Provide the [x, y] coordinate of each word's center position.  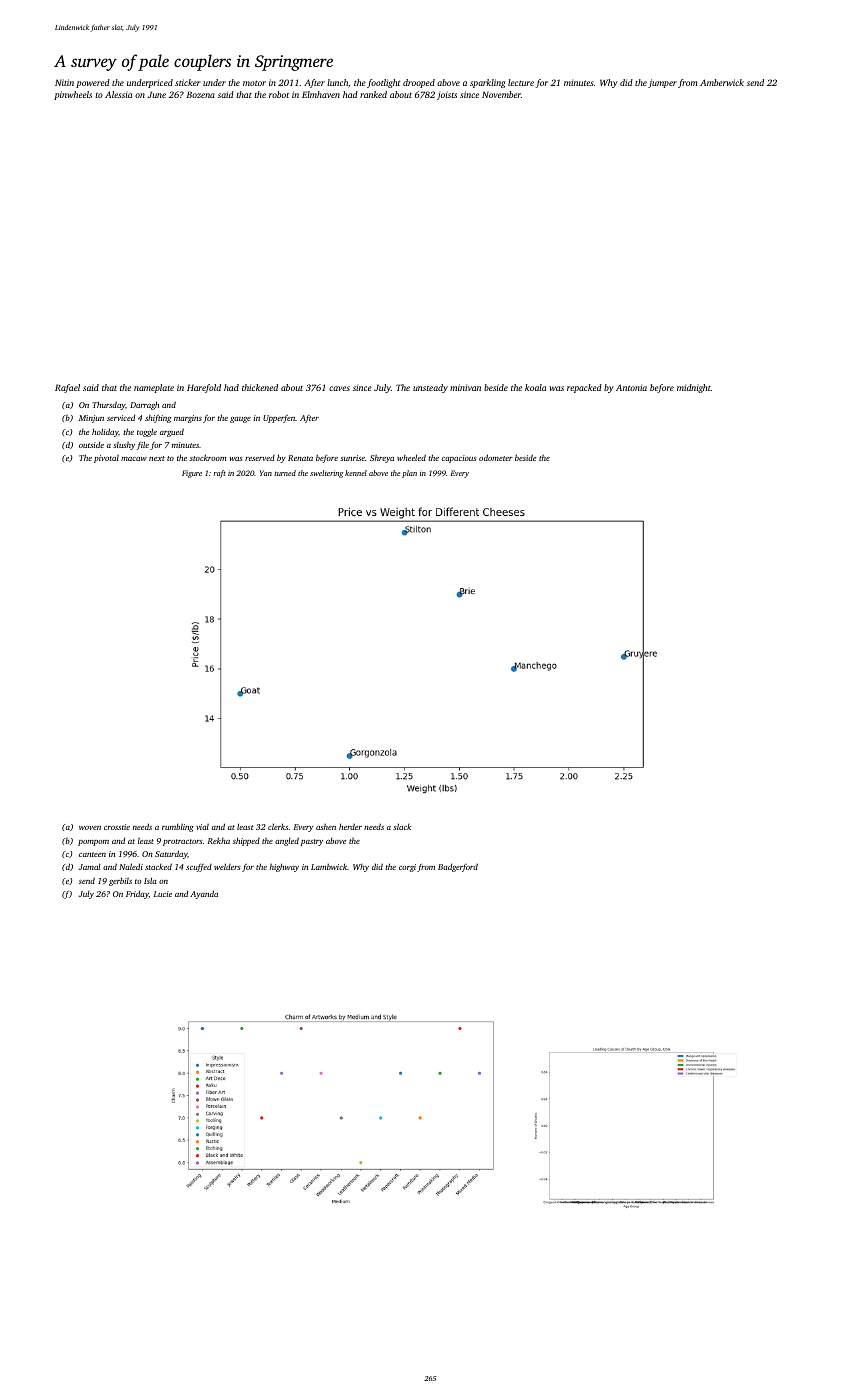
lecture [521, 82]
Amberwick [722, 82]
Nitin [64, 82]
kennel [356, 473]
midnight [694, 388]
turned [285, 473]
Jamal [89, 867]
